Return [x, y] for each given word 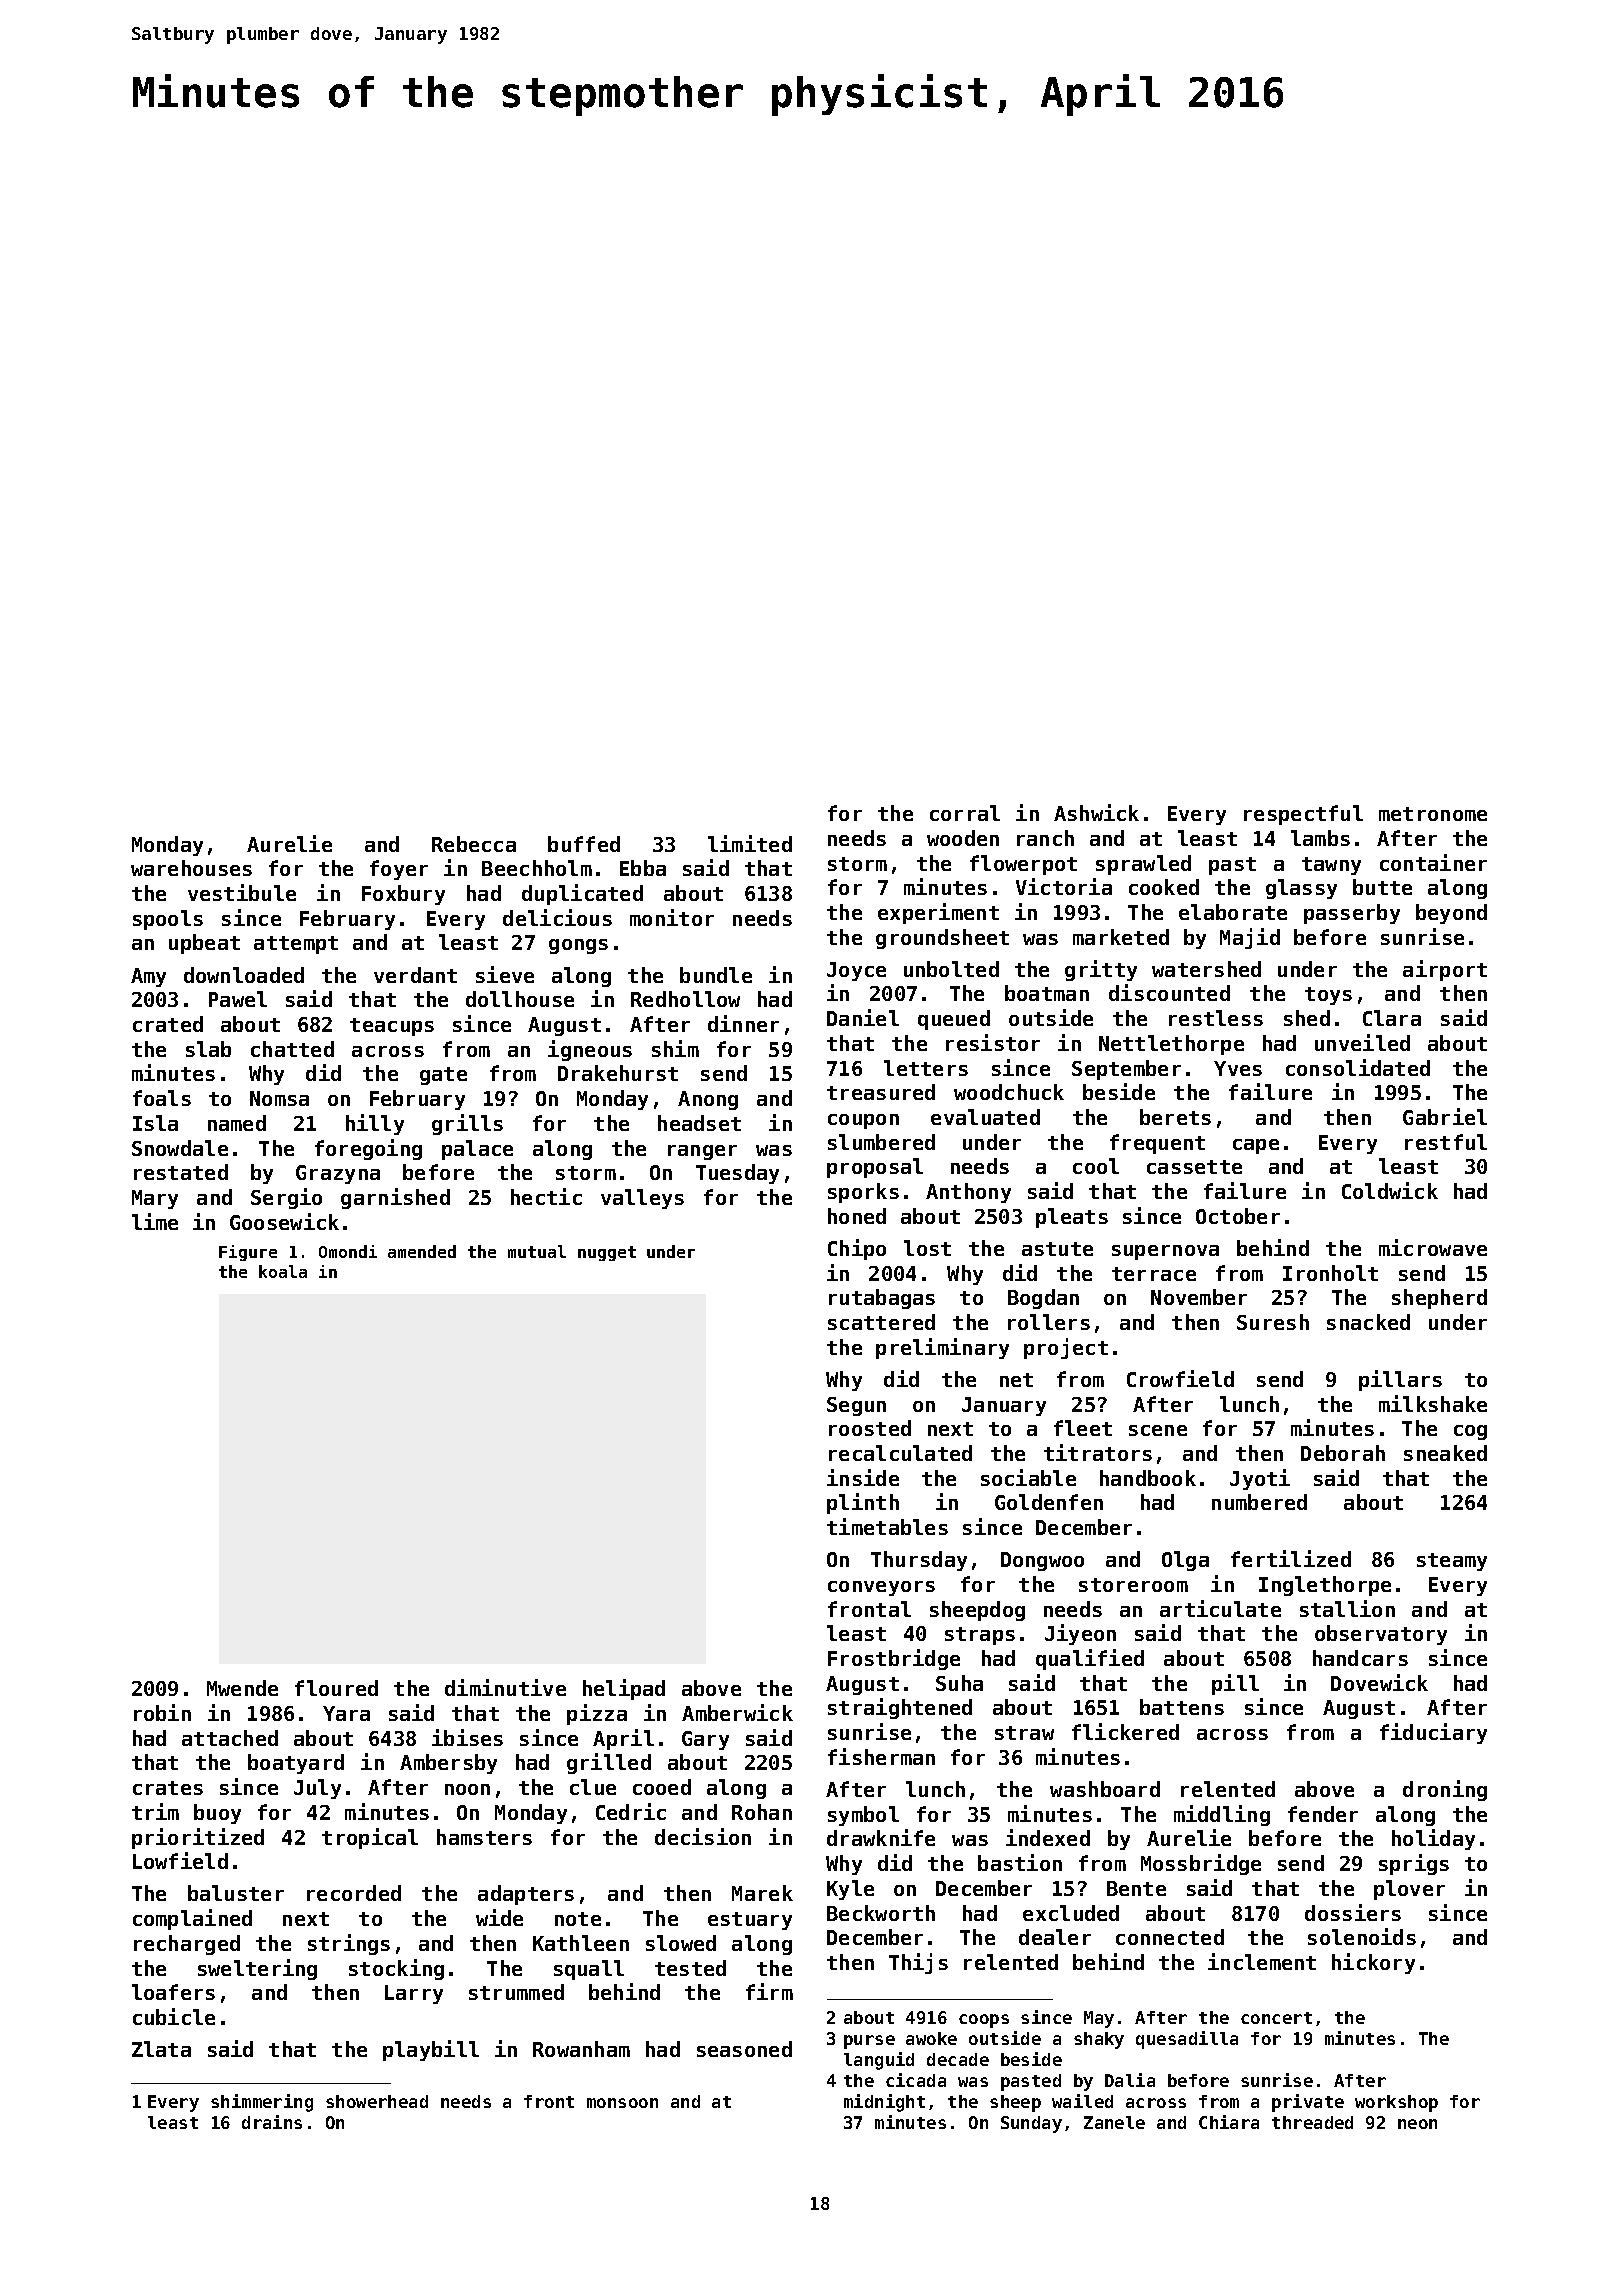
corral [965, 813]
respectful [1303, 815]
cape [1256, 1146]
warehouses [191, 868]
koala [283, 1271]
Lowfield [180, 1860]
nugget [607, 1253]
